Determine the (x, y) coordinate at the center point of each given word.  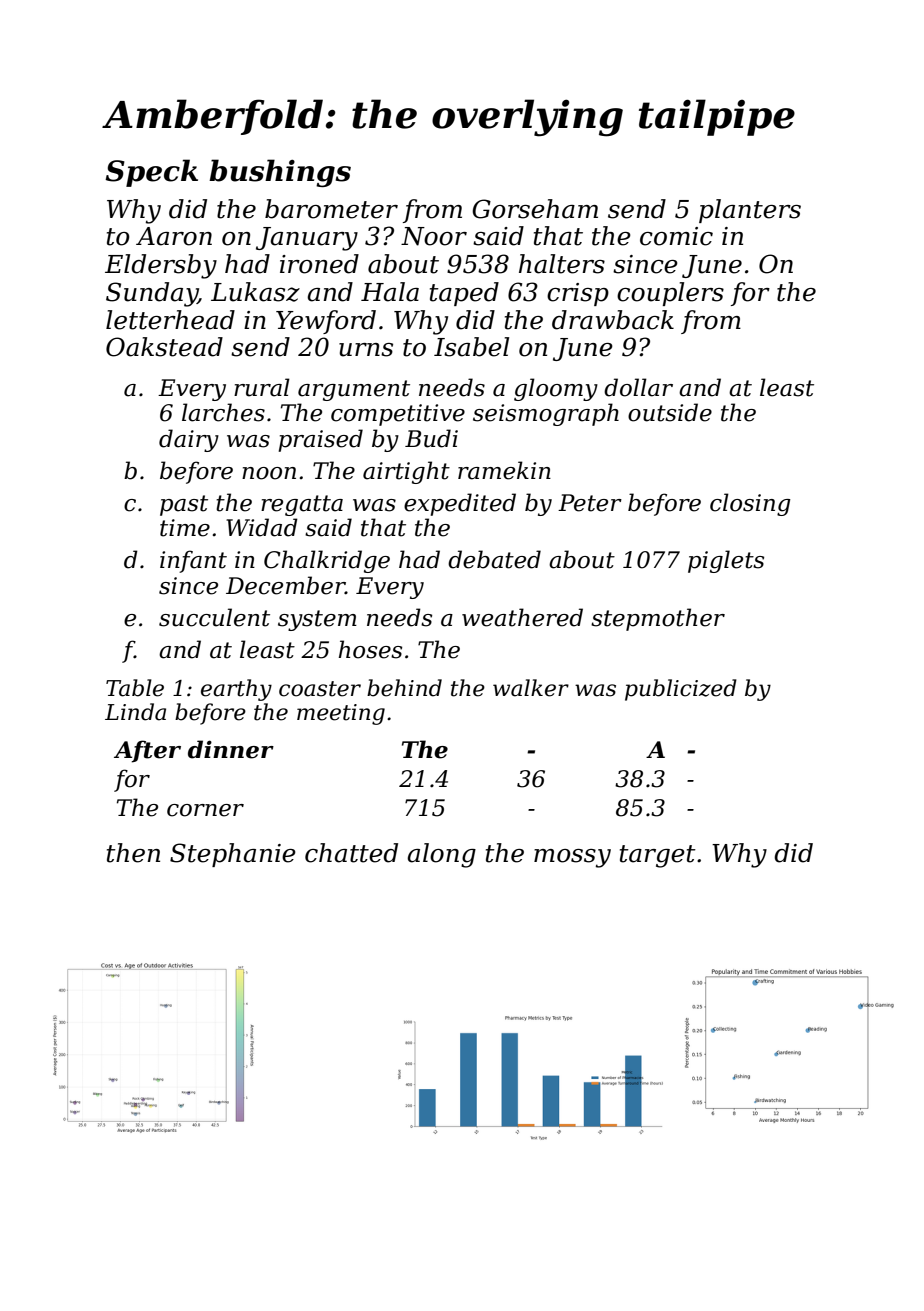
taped (464, 294)
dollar (638, 387)
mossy (572, 858)
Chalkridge (327, 561)
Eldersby (161, 266)
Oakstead (164, 347)
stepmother (658, 619)
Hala (390, 292)
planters (750, 211)
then (133, 853)
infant (193, 561)
